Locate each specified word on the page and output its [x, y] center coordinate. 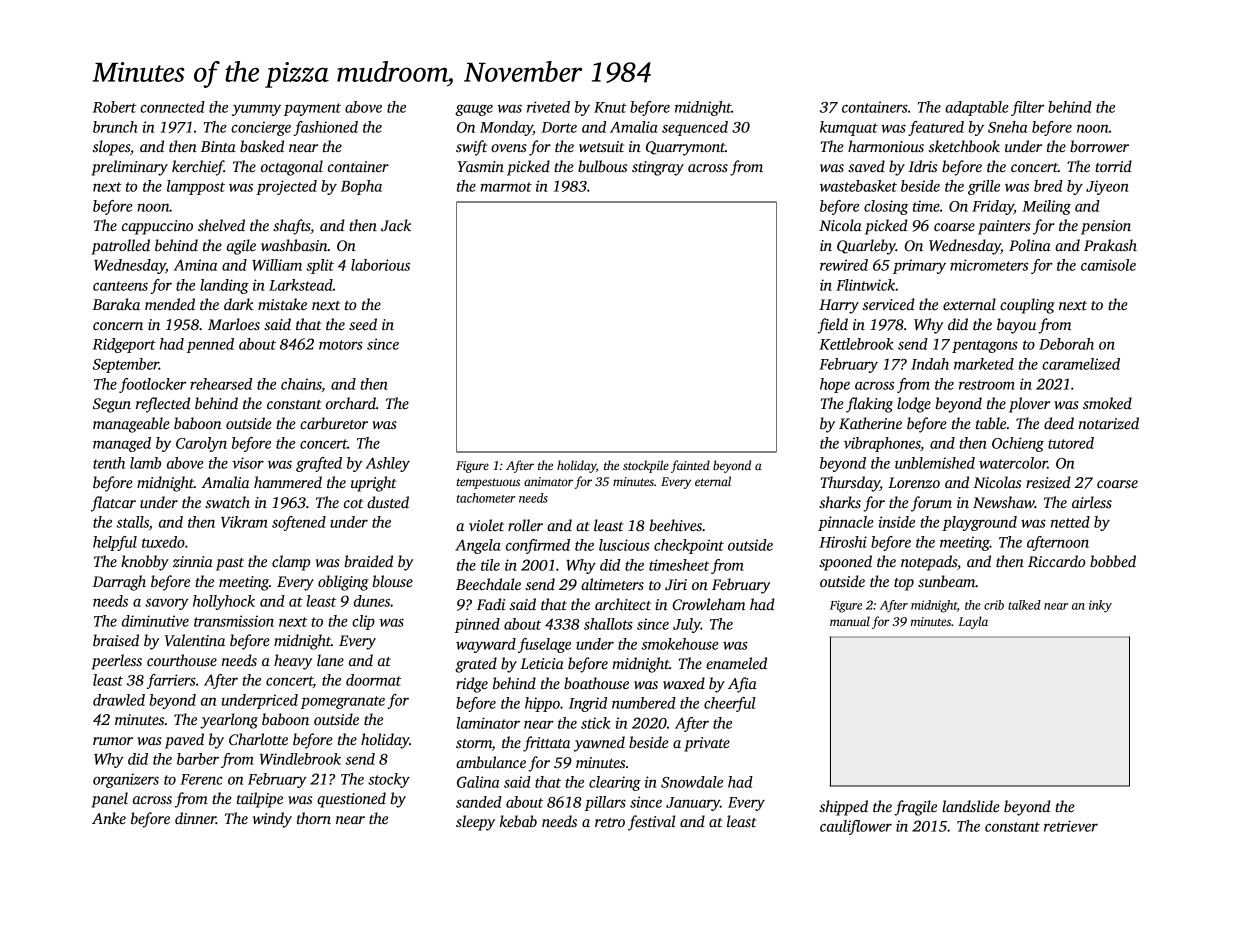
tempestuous [488, 483]
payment [312, 109]
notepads [929, 563]
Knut [610, 107]
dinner [195, 818]
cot [353, 503]
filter [1027, 108]
